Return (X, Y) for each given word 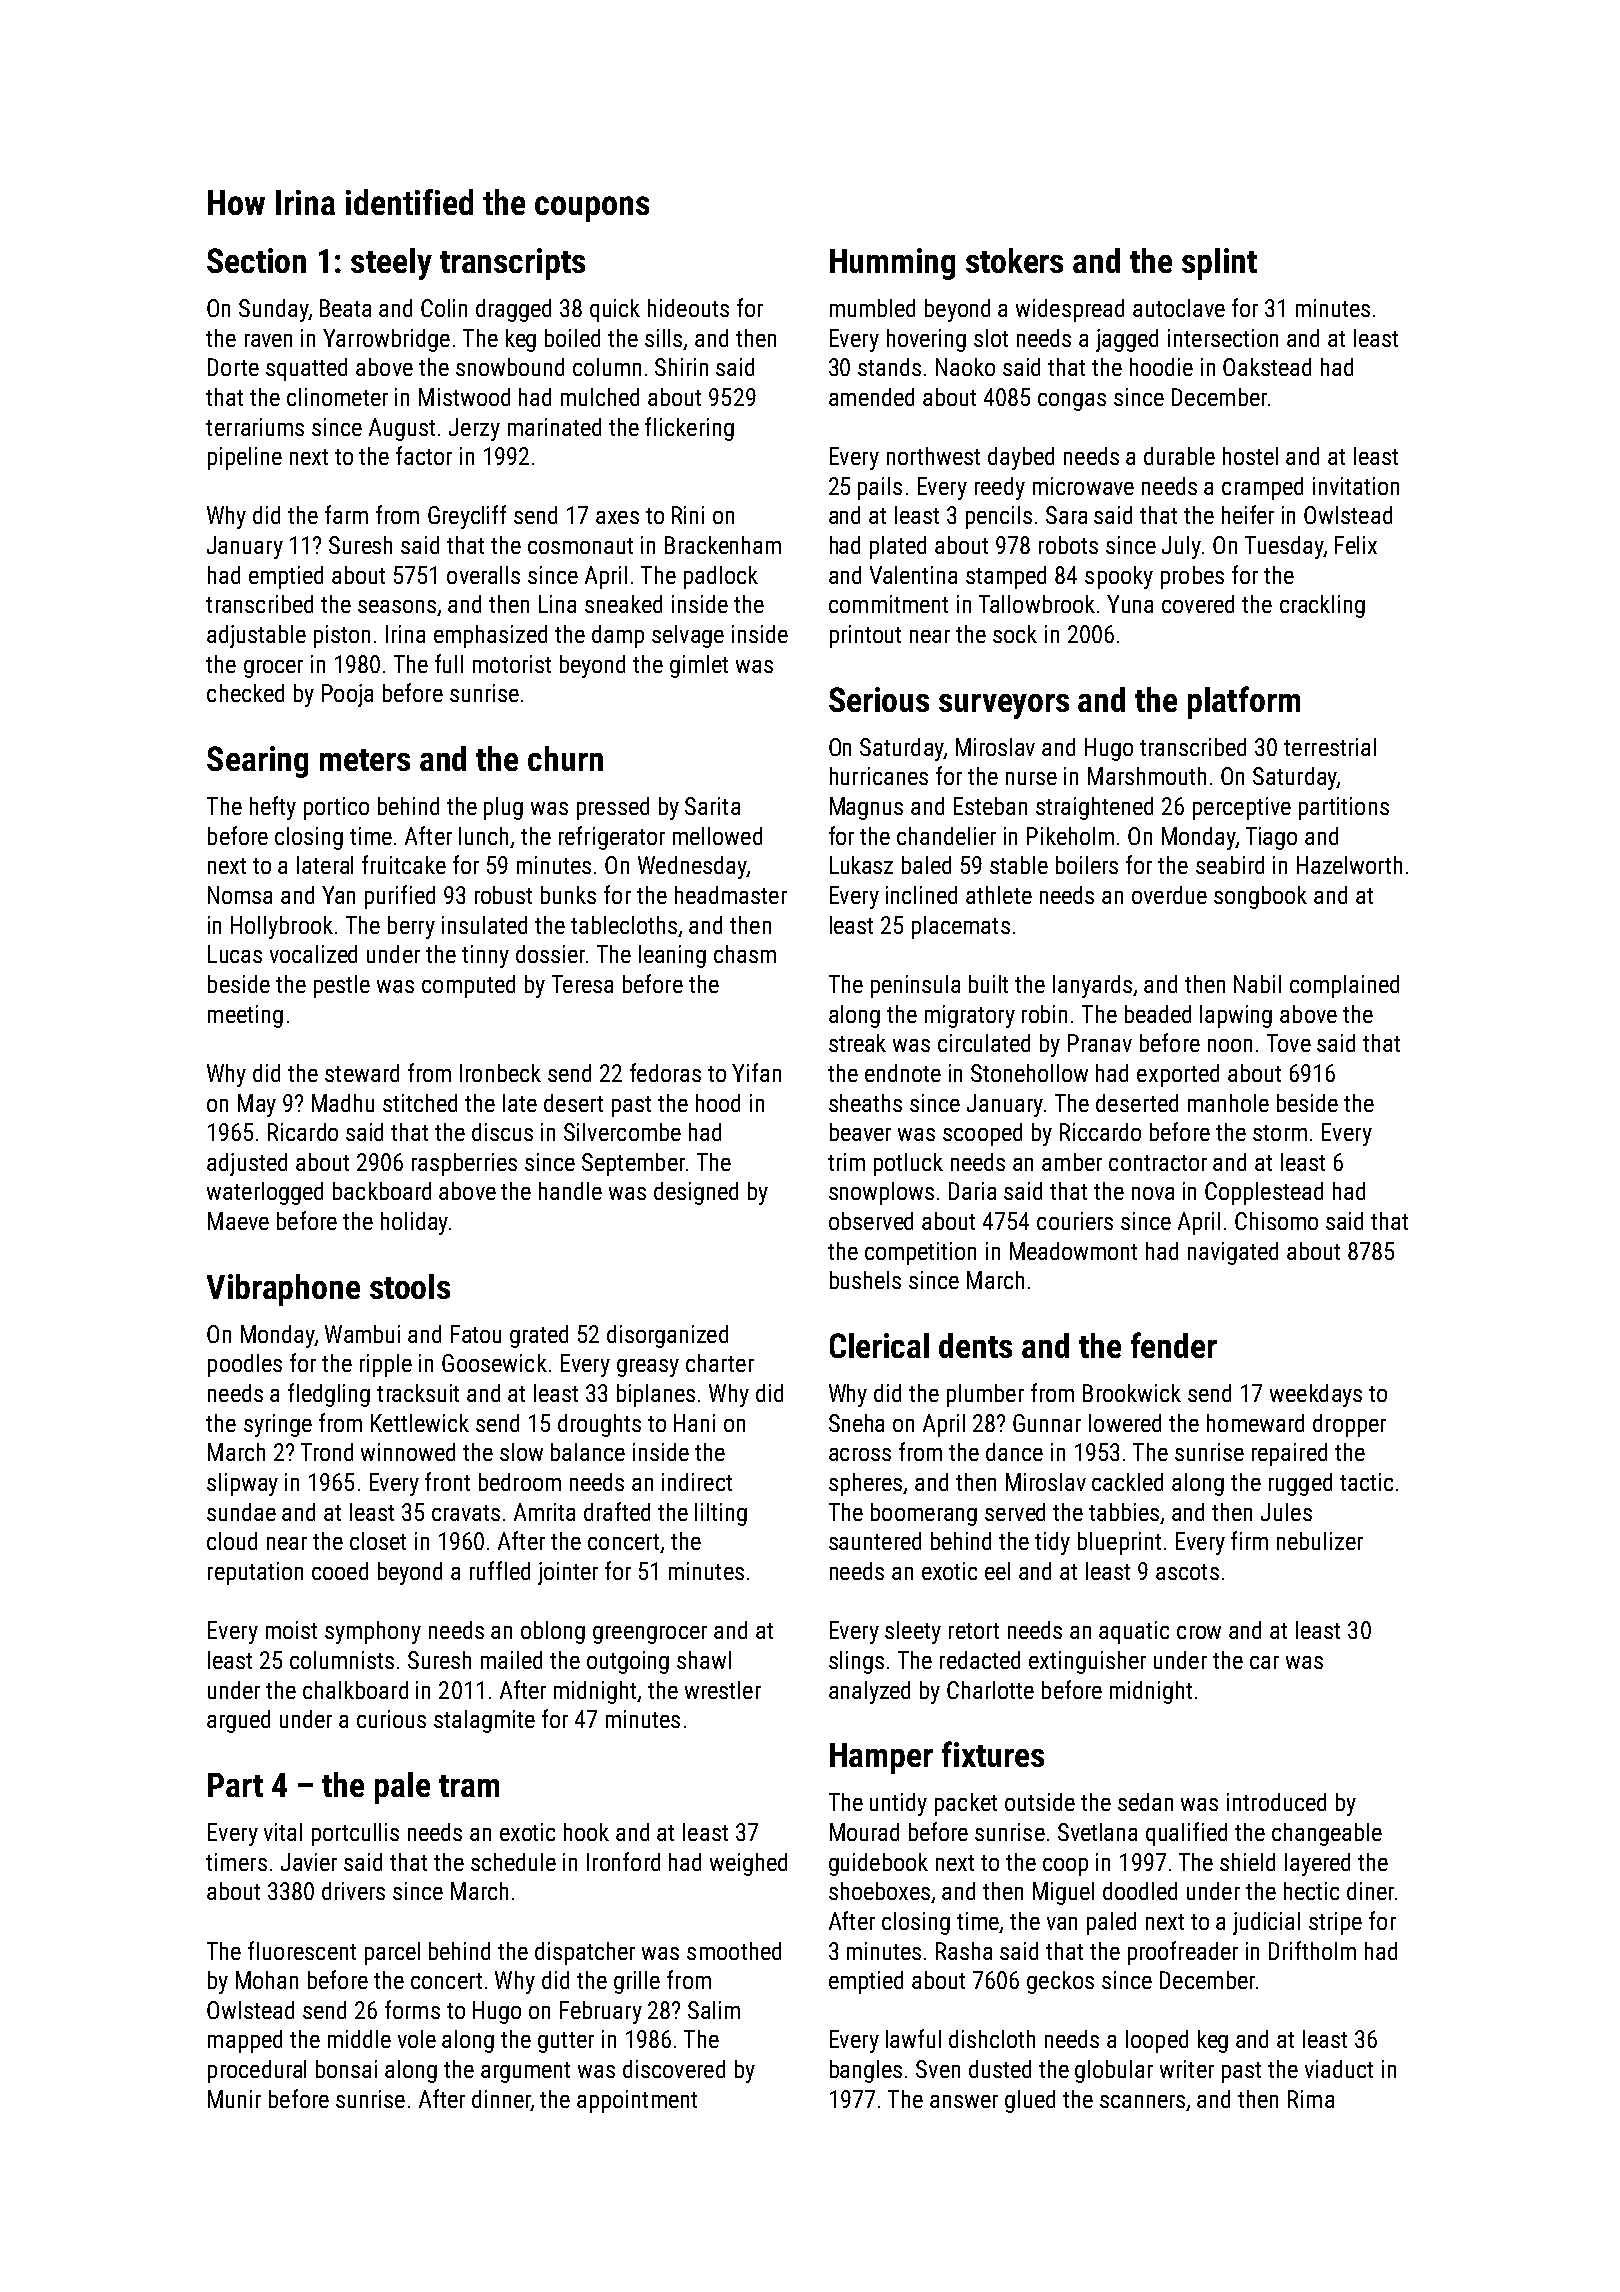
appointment (637, 2101)
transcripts (512, 264)
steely (391, 264)
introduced (1276, 1802)
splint (1219, 264)
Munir (234, 2099)
